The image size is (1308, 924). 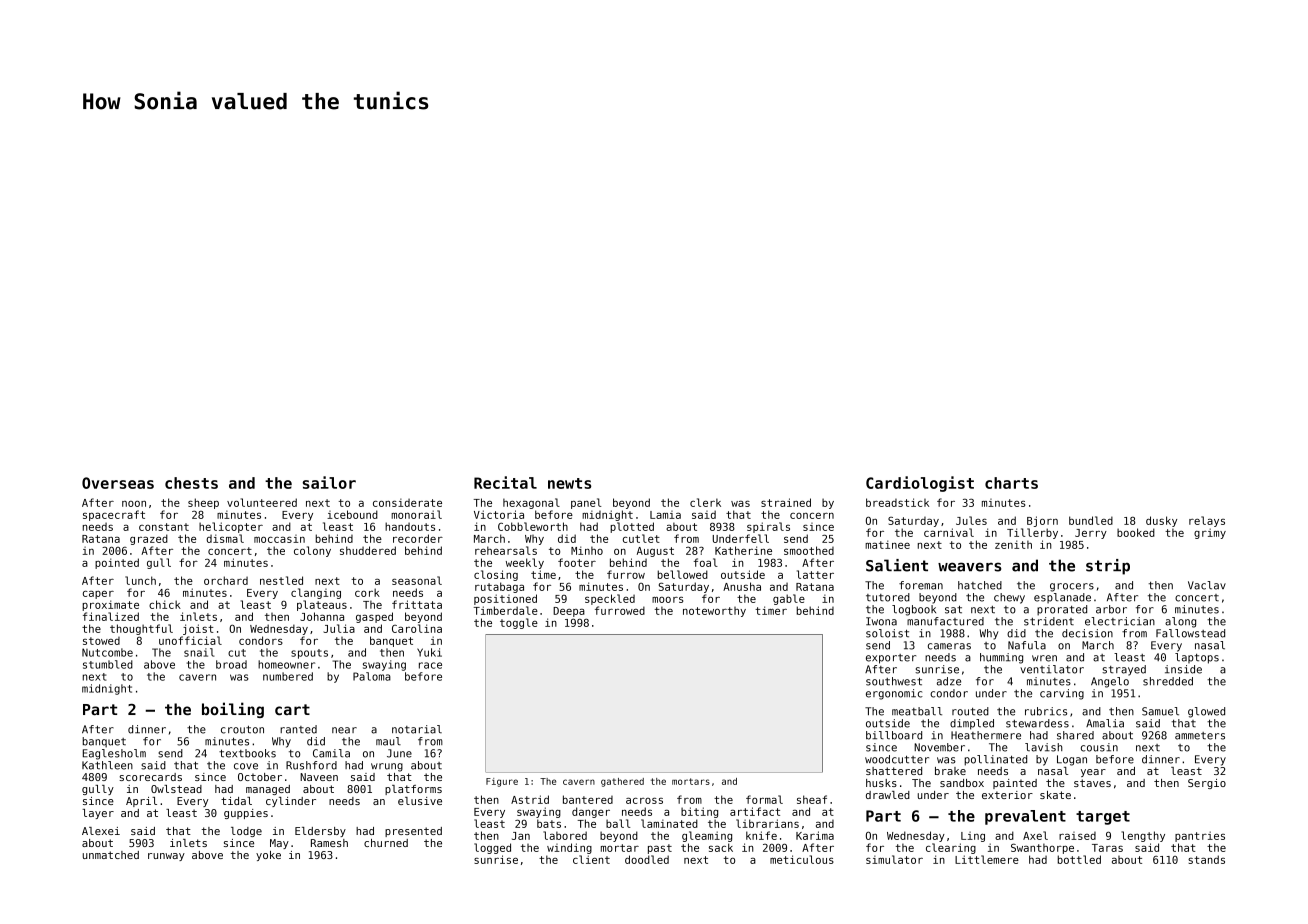 What do you see at coordinates (1103, 818) in the screenshot?
I see `target` at bounding box center [1103, 818].
